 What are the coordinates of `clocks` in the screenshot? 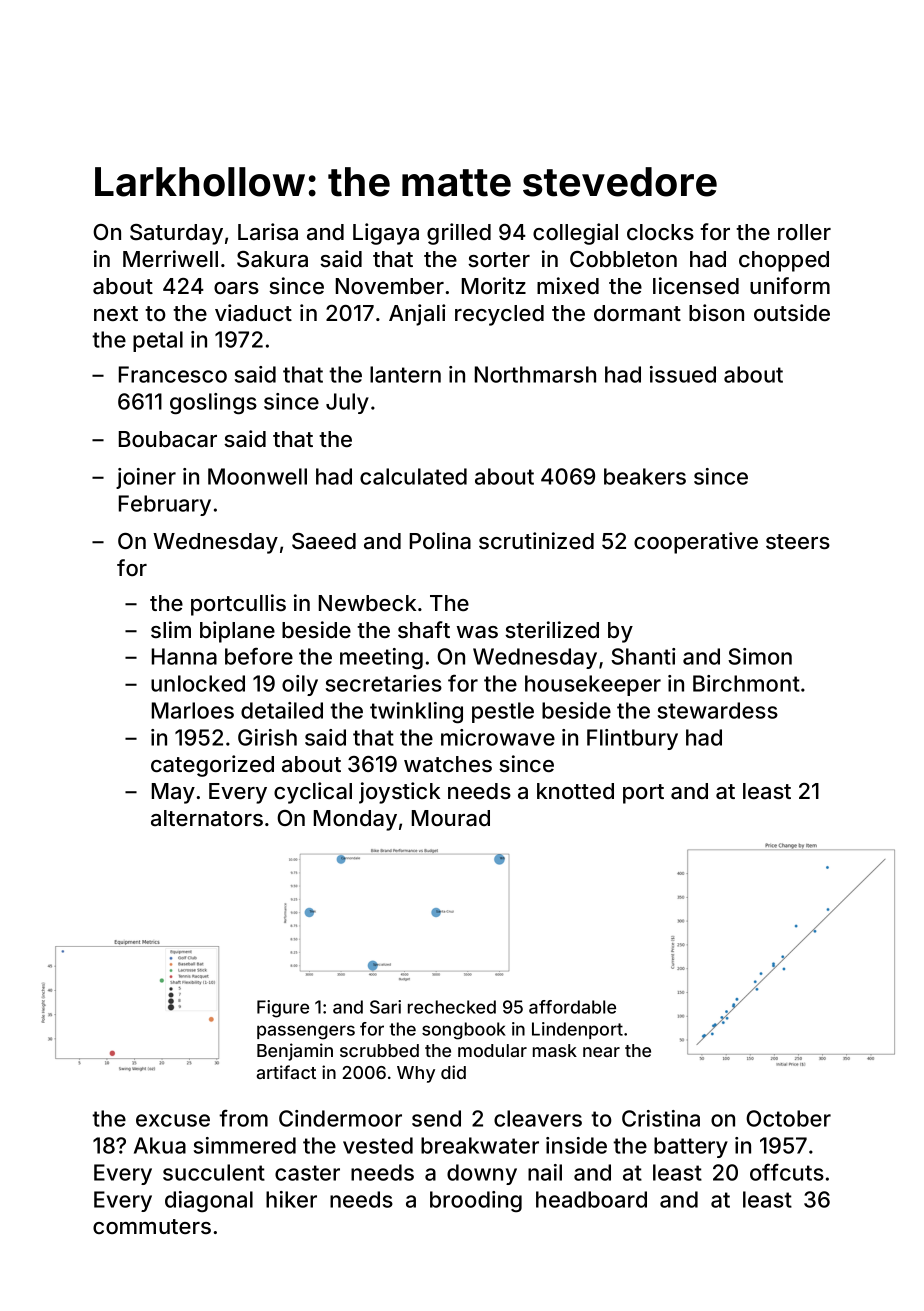 It's located at (660, 232).
